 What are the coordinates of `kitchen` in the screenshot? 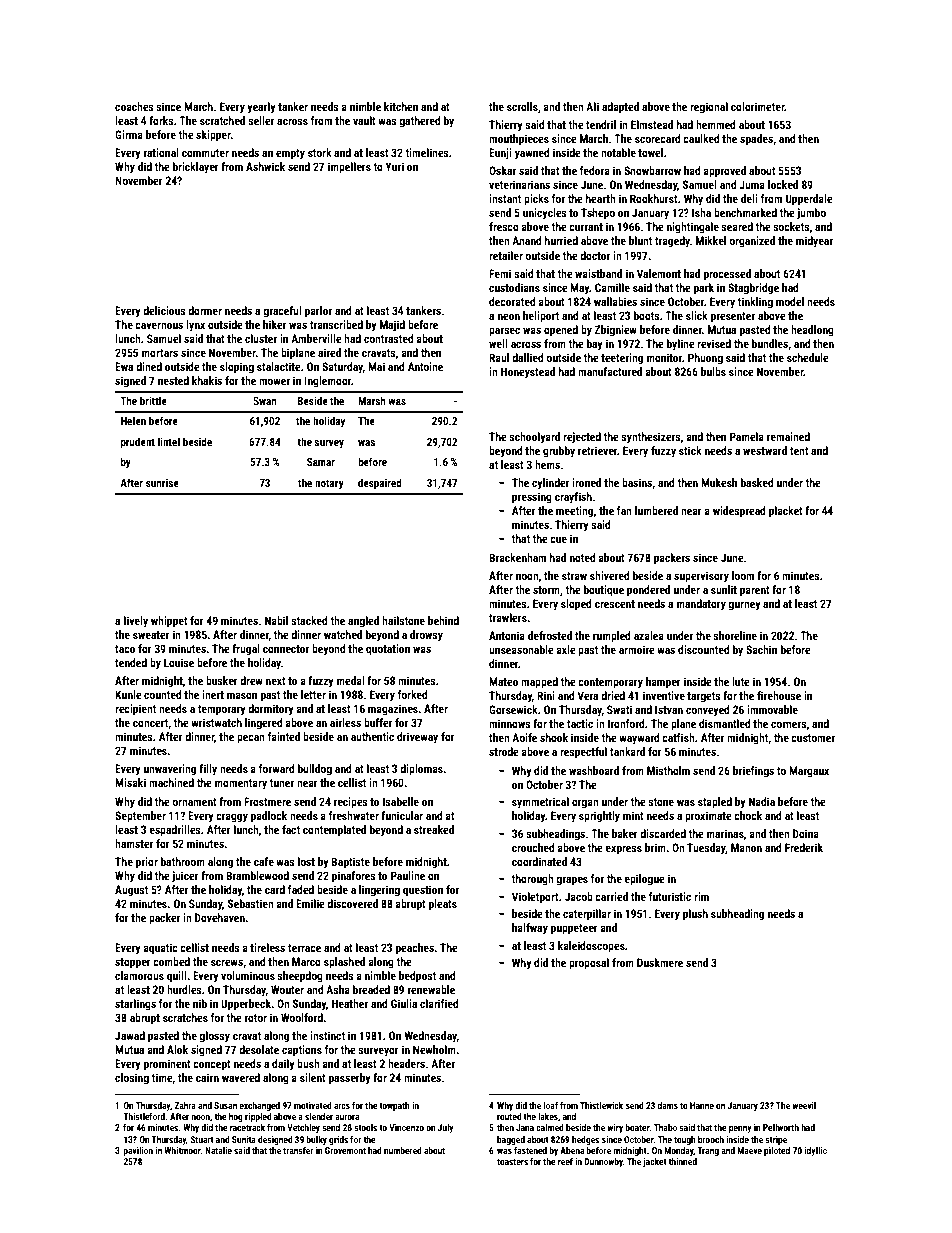 It's located at (401, 106).
